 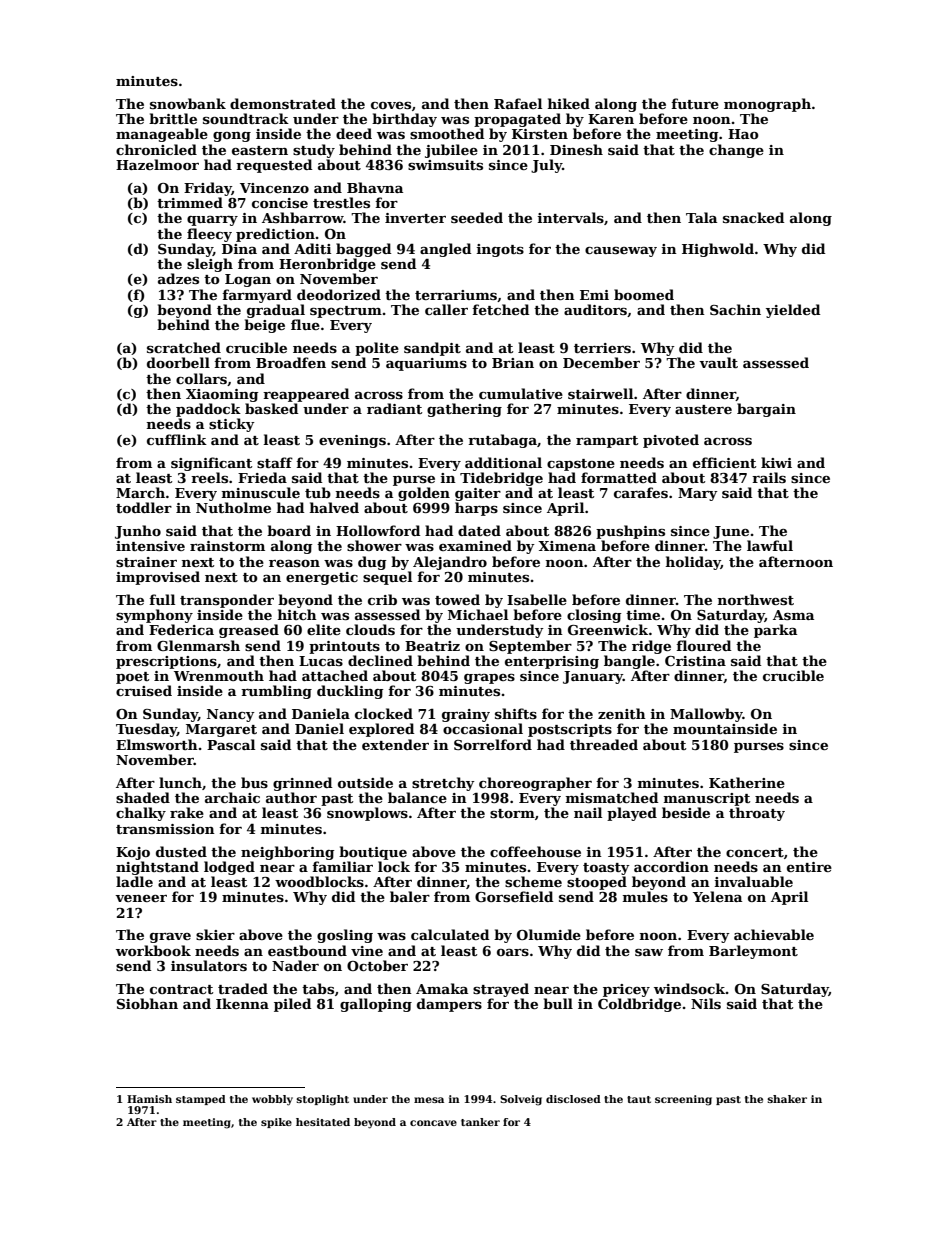 I want to click on Hamish, so click(x=149, y=1099).
